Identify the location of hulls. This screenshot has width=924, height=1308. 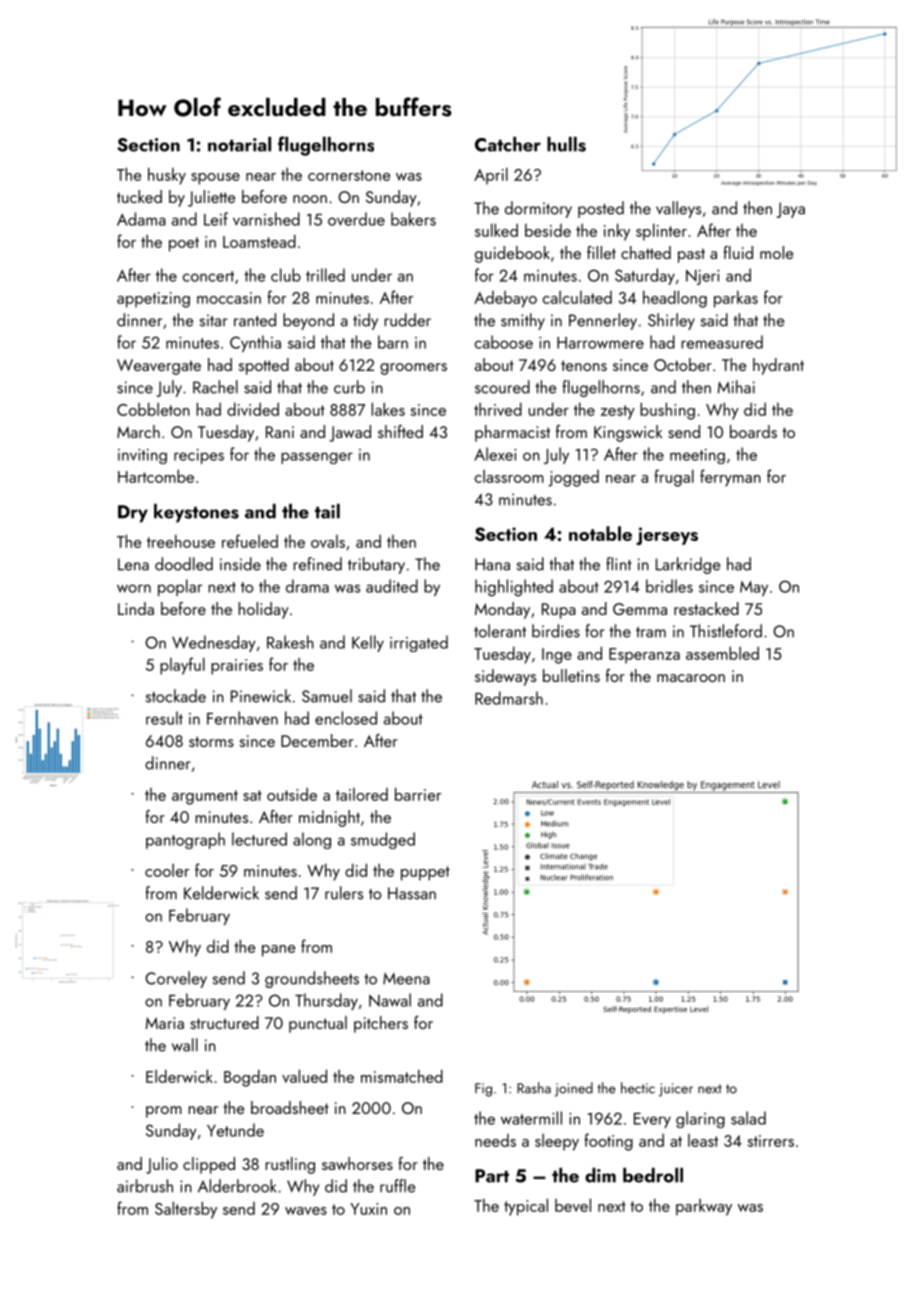
(566, 144).
